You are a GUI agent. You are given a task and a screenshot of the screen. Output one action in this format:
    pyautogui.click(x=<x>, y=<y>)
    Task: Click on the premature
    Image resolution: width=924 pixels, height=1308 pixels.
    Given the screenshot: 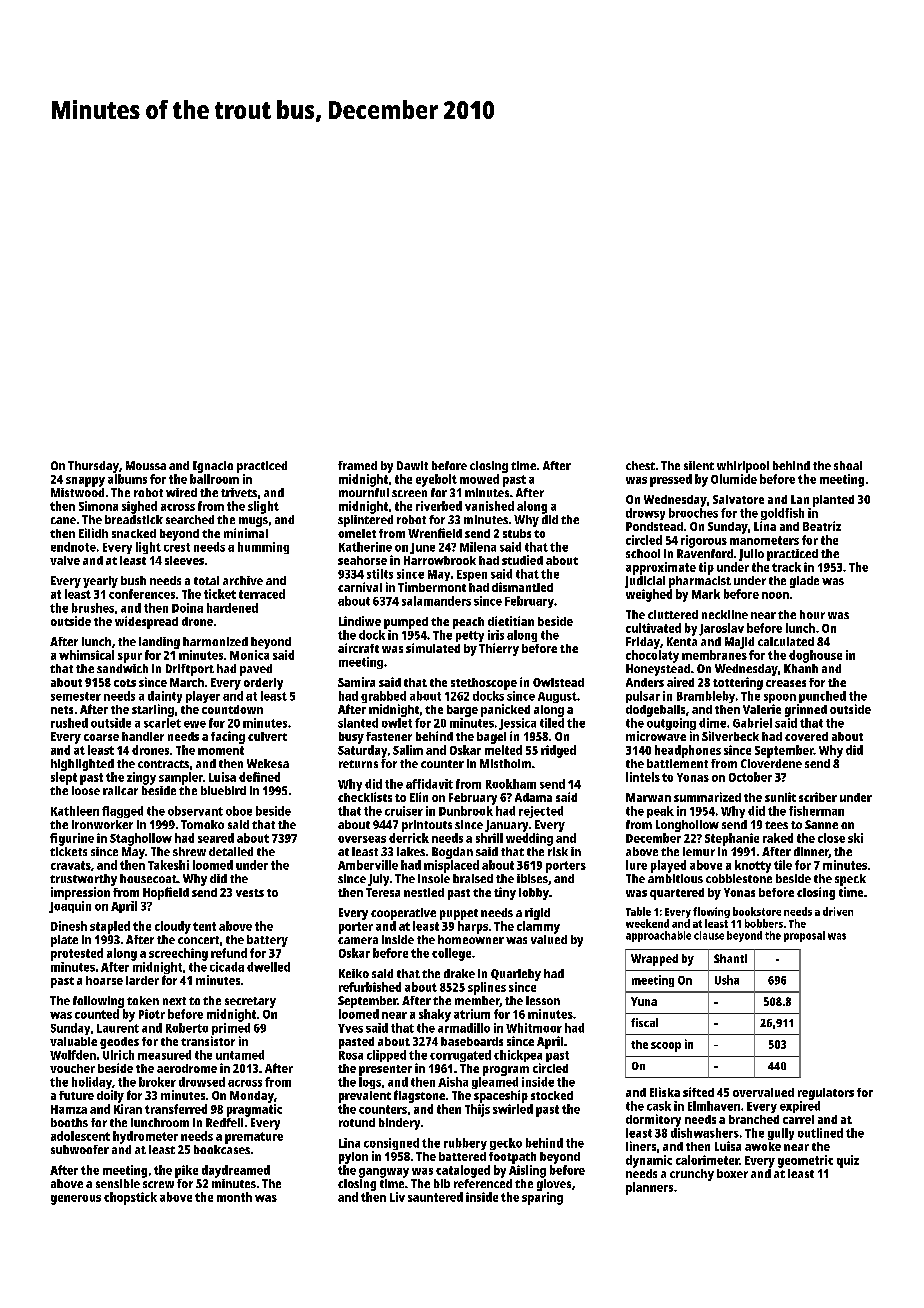 What is the action you would take?
    pyautogui.click(x=254, y=1138)
